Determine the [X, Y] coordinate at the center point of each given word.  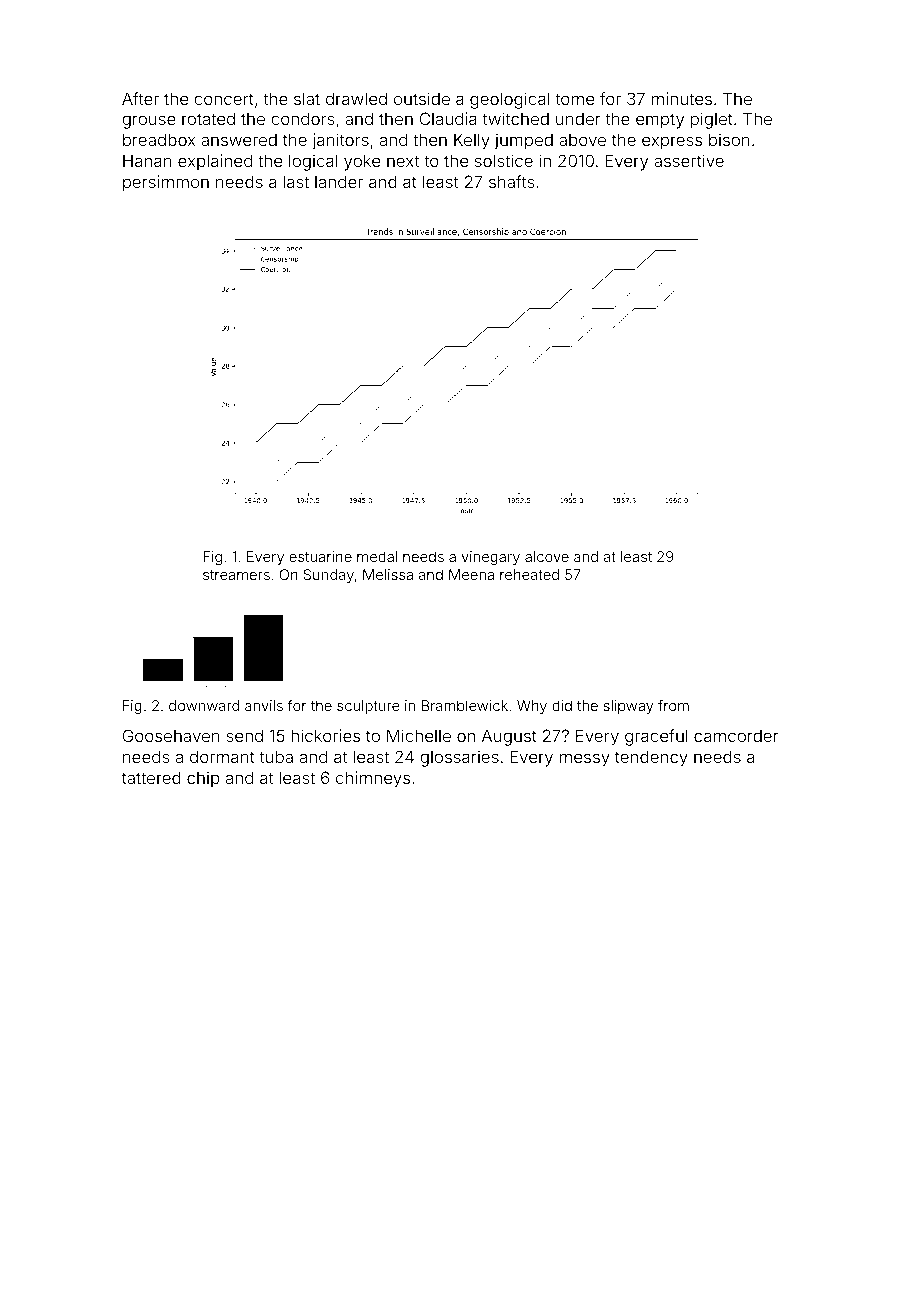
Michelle [419, 735]
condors [303, 118]
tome [574, 99]
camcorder [736, 736]
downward [204, 705]
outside [422, 98]
